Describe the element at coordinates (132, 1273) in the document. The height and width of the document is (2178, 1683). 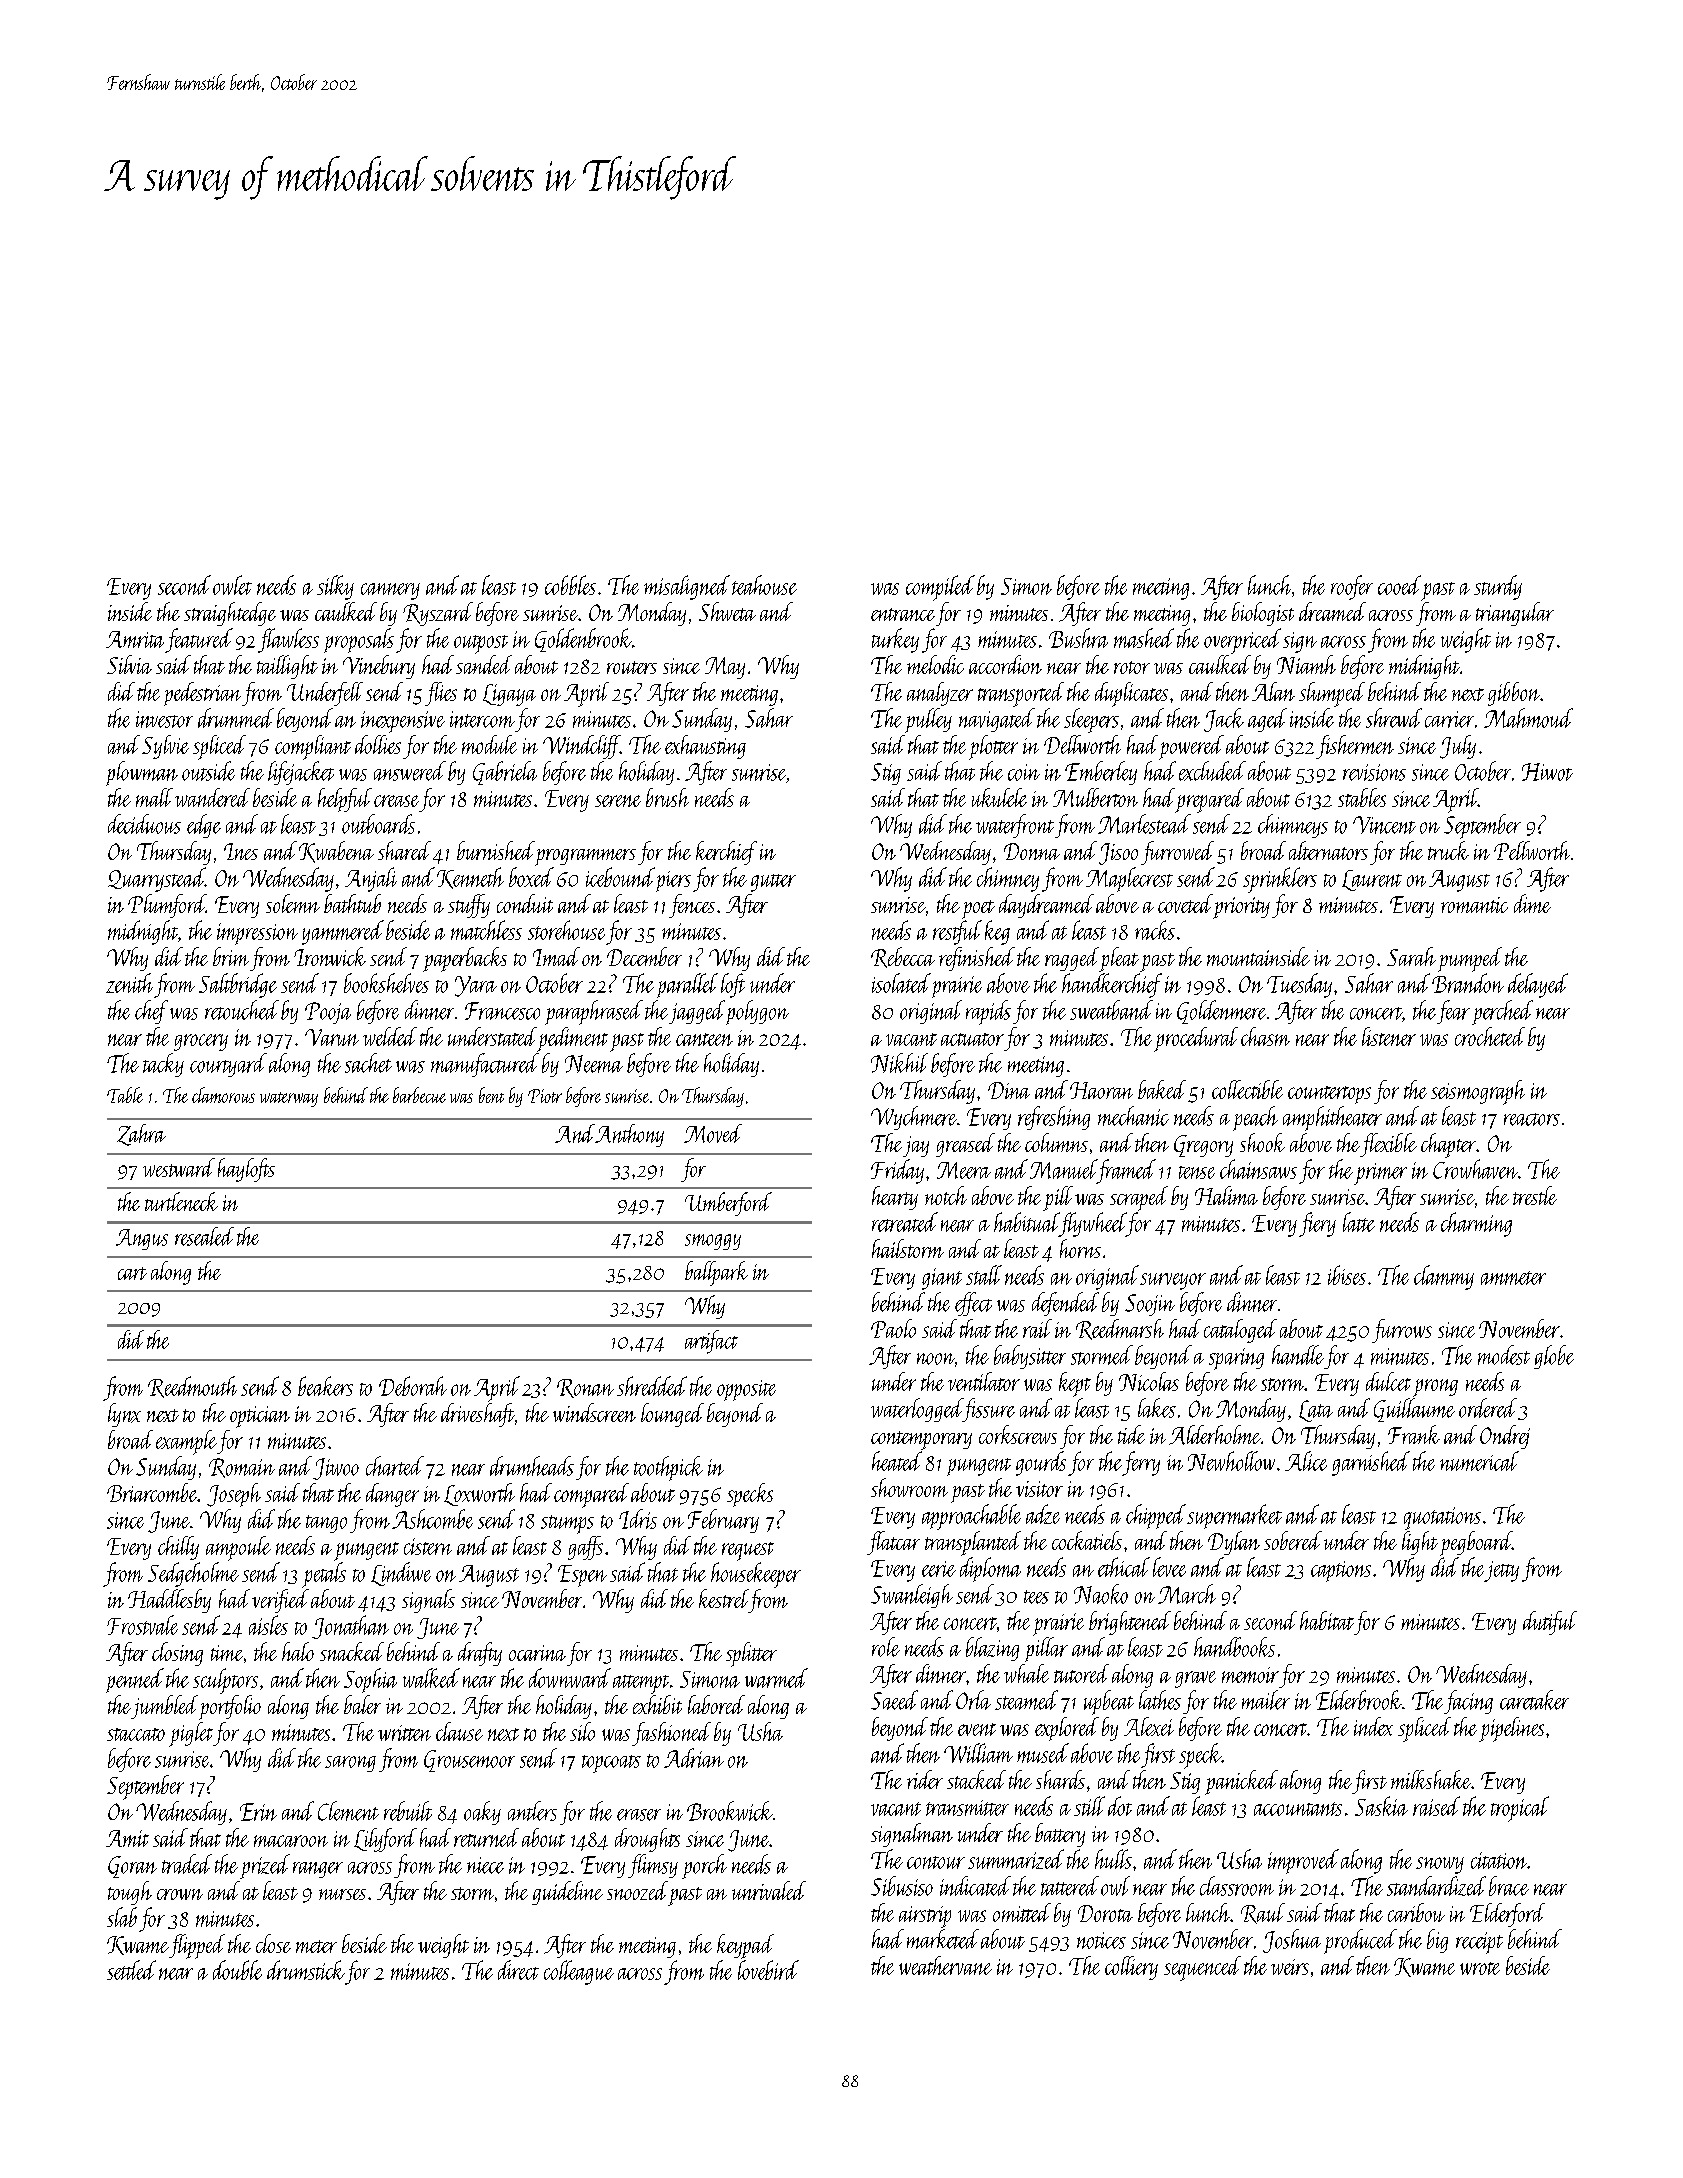
I see `cart` at that location.
